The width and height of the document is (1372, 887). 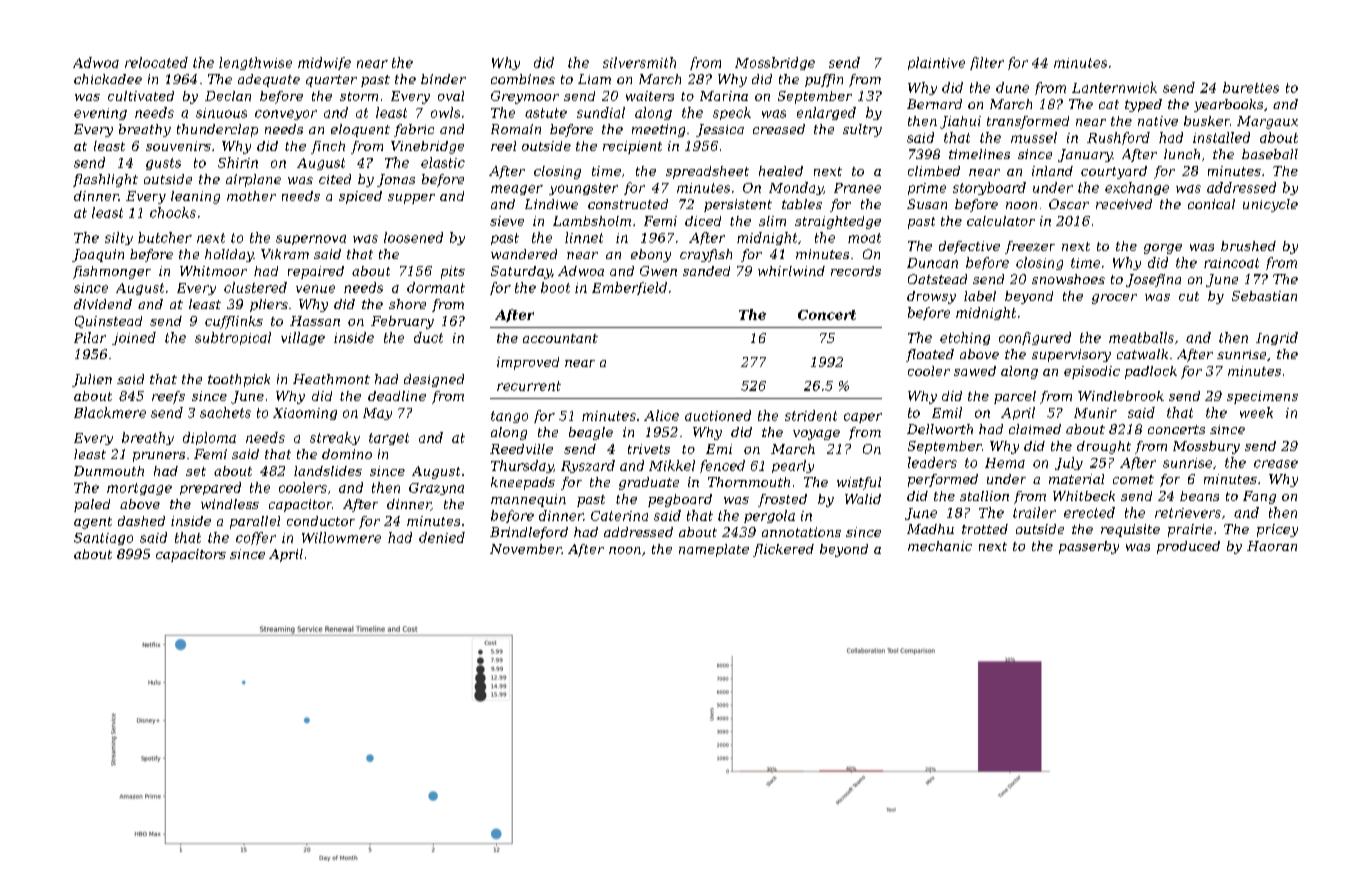 What do you see at coordinates (341, 537) in the document?
I see `Willowmere` at bounding box center [341, 537].
